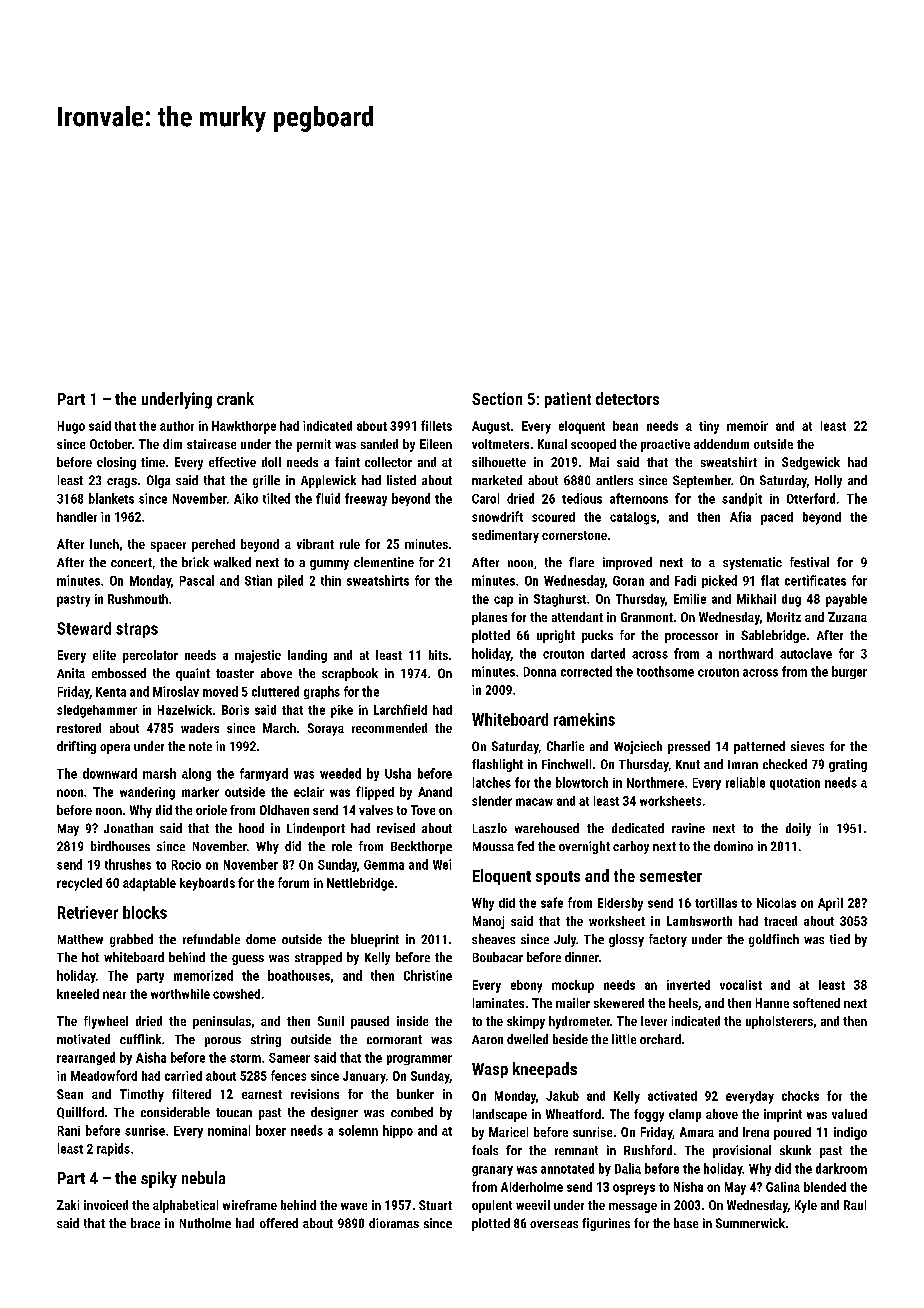 The width and height of the image is (924, 1308). What do you see at coordinates (620, 904) in the image?
I see `Eldersby` at bounding box center [620, 904].
